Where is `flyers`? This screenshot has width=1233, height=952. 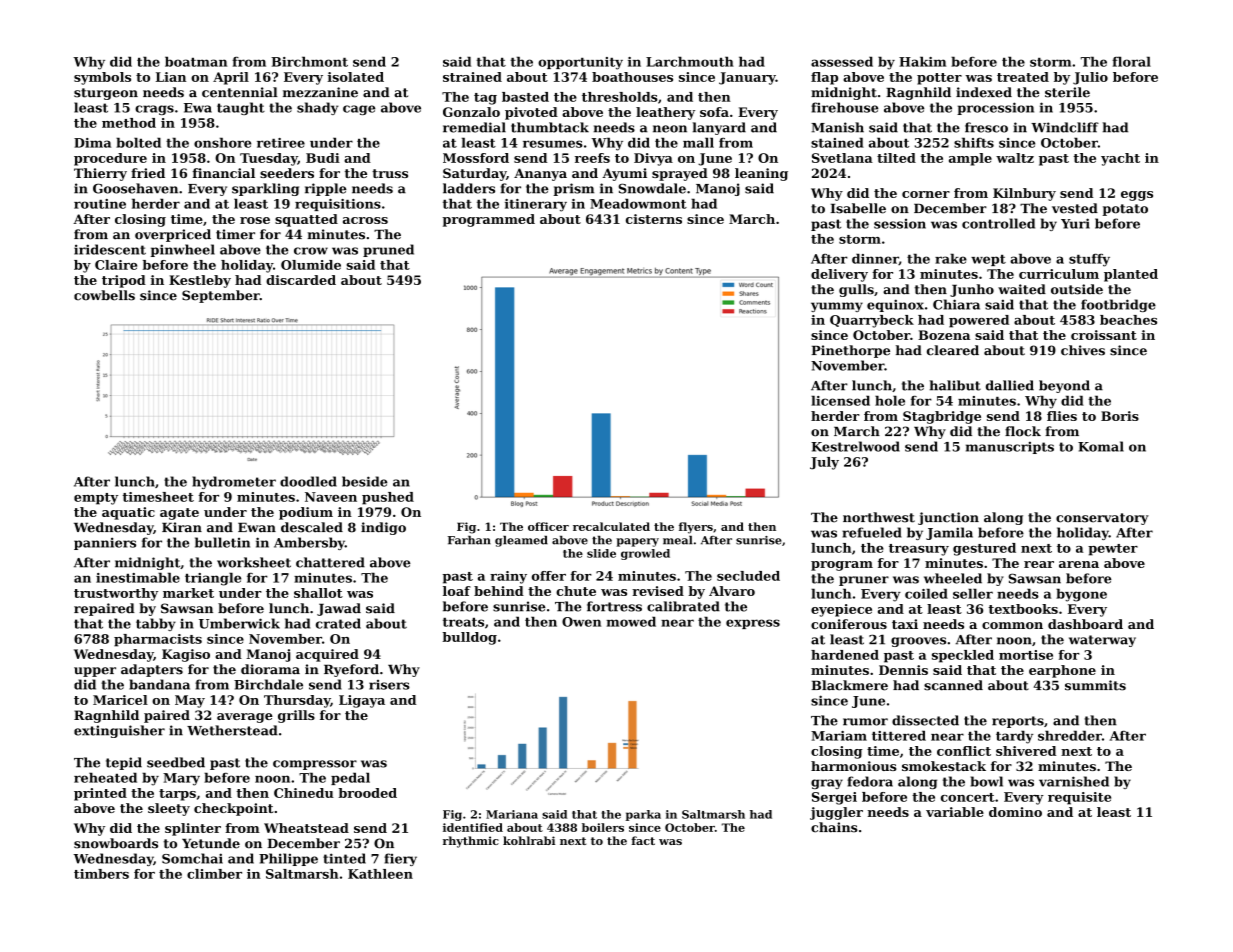 flyers is located at coordinates (696, 528).
